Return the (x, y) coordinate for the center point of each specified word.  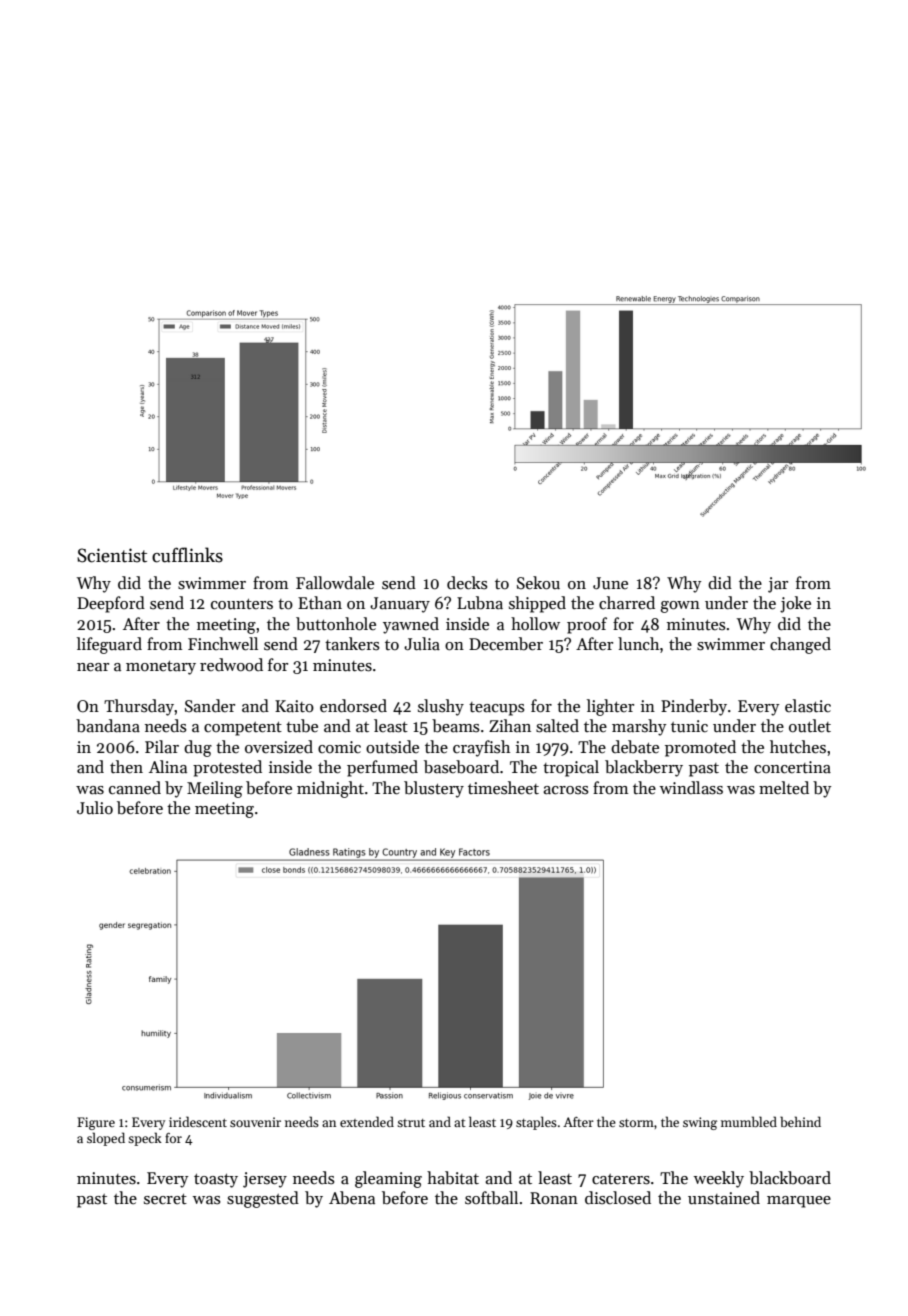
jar (778, 585)
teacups (497, 709)
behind (800, 1121)
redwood (231, 665)
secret (165, 1199)
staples (536, 1123)
